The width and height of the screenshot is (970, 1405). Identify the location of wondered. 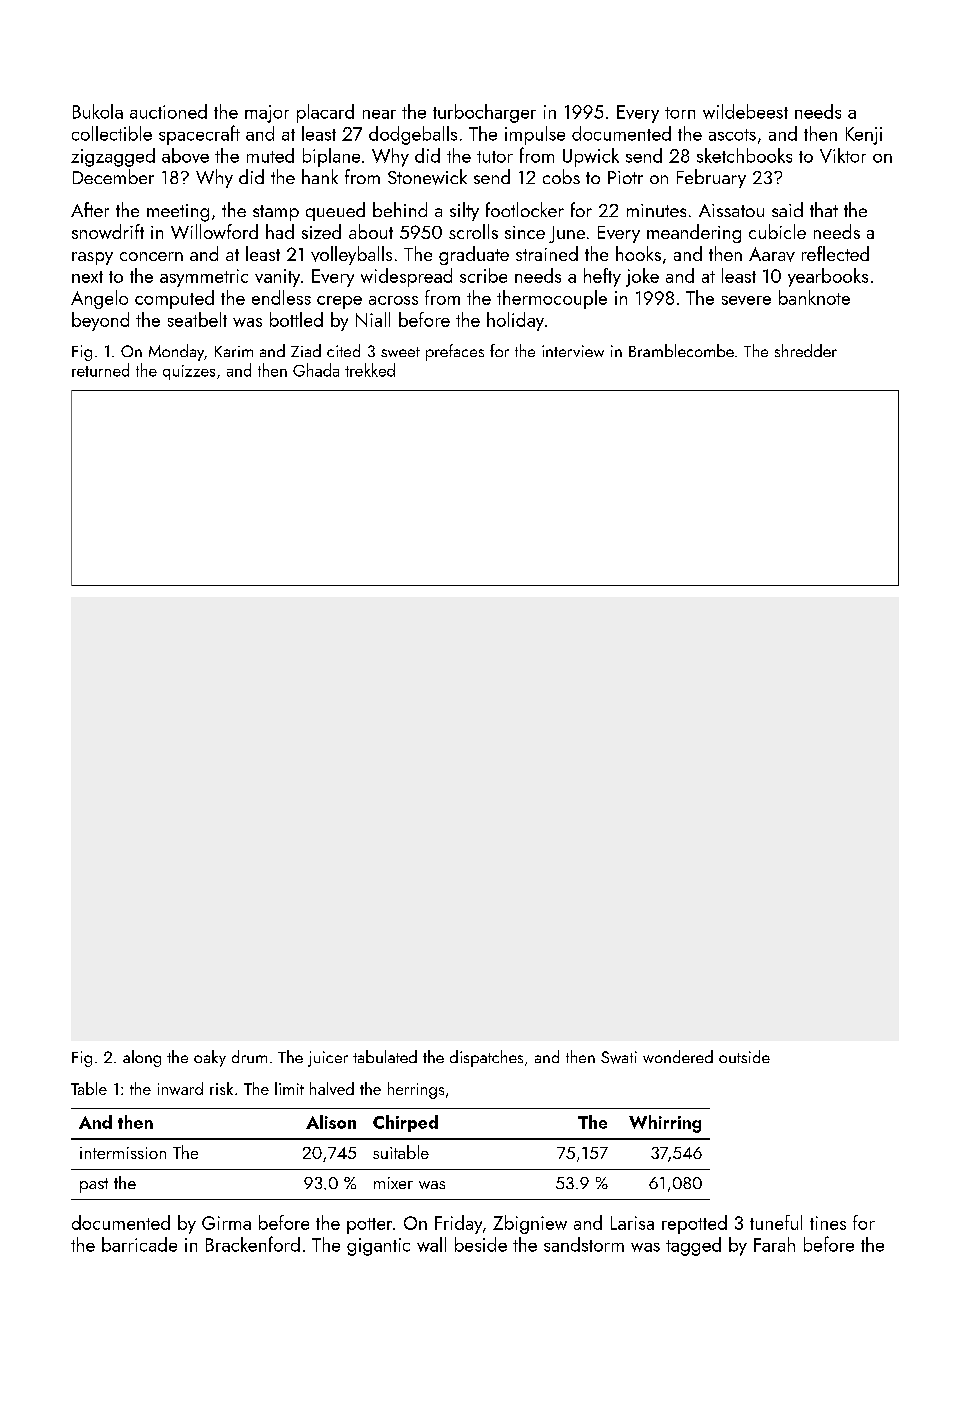
(678, 1056).
